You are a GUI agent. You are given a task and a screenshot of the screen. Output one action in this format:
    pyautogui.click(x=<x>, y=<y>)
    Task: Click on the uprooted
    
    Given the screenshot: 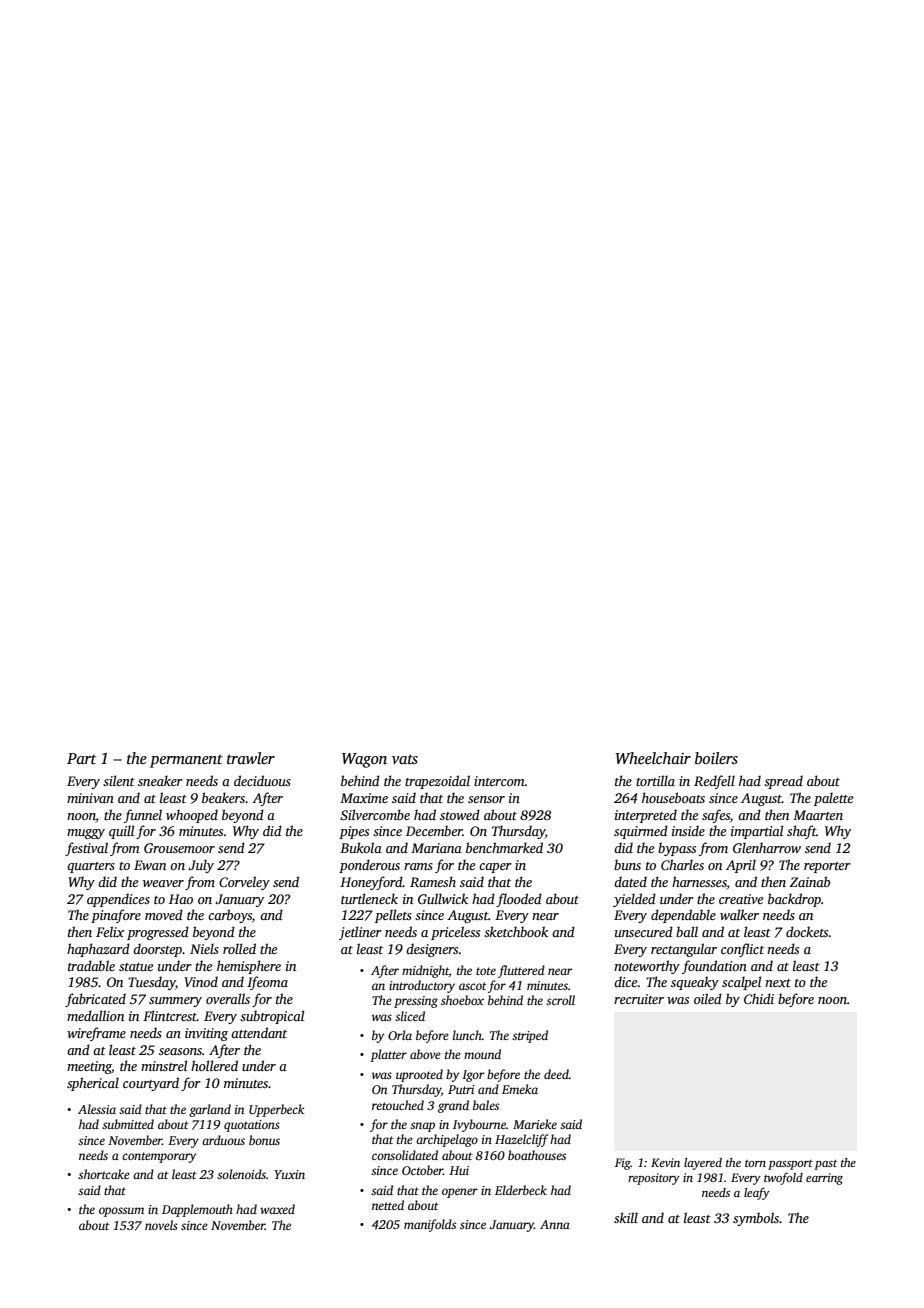 What is the action you would take?
    pyautogui.click(x=419, y=1075)
